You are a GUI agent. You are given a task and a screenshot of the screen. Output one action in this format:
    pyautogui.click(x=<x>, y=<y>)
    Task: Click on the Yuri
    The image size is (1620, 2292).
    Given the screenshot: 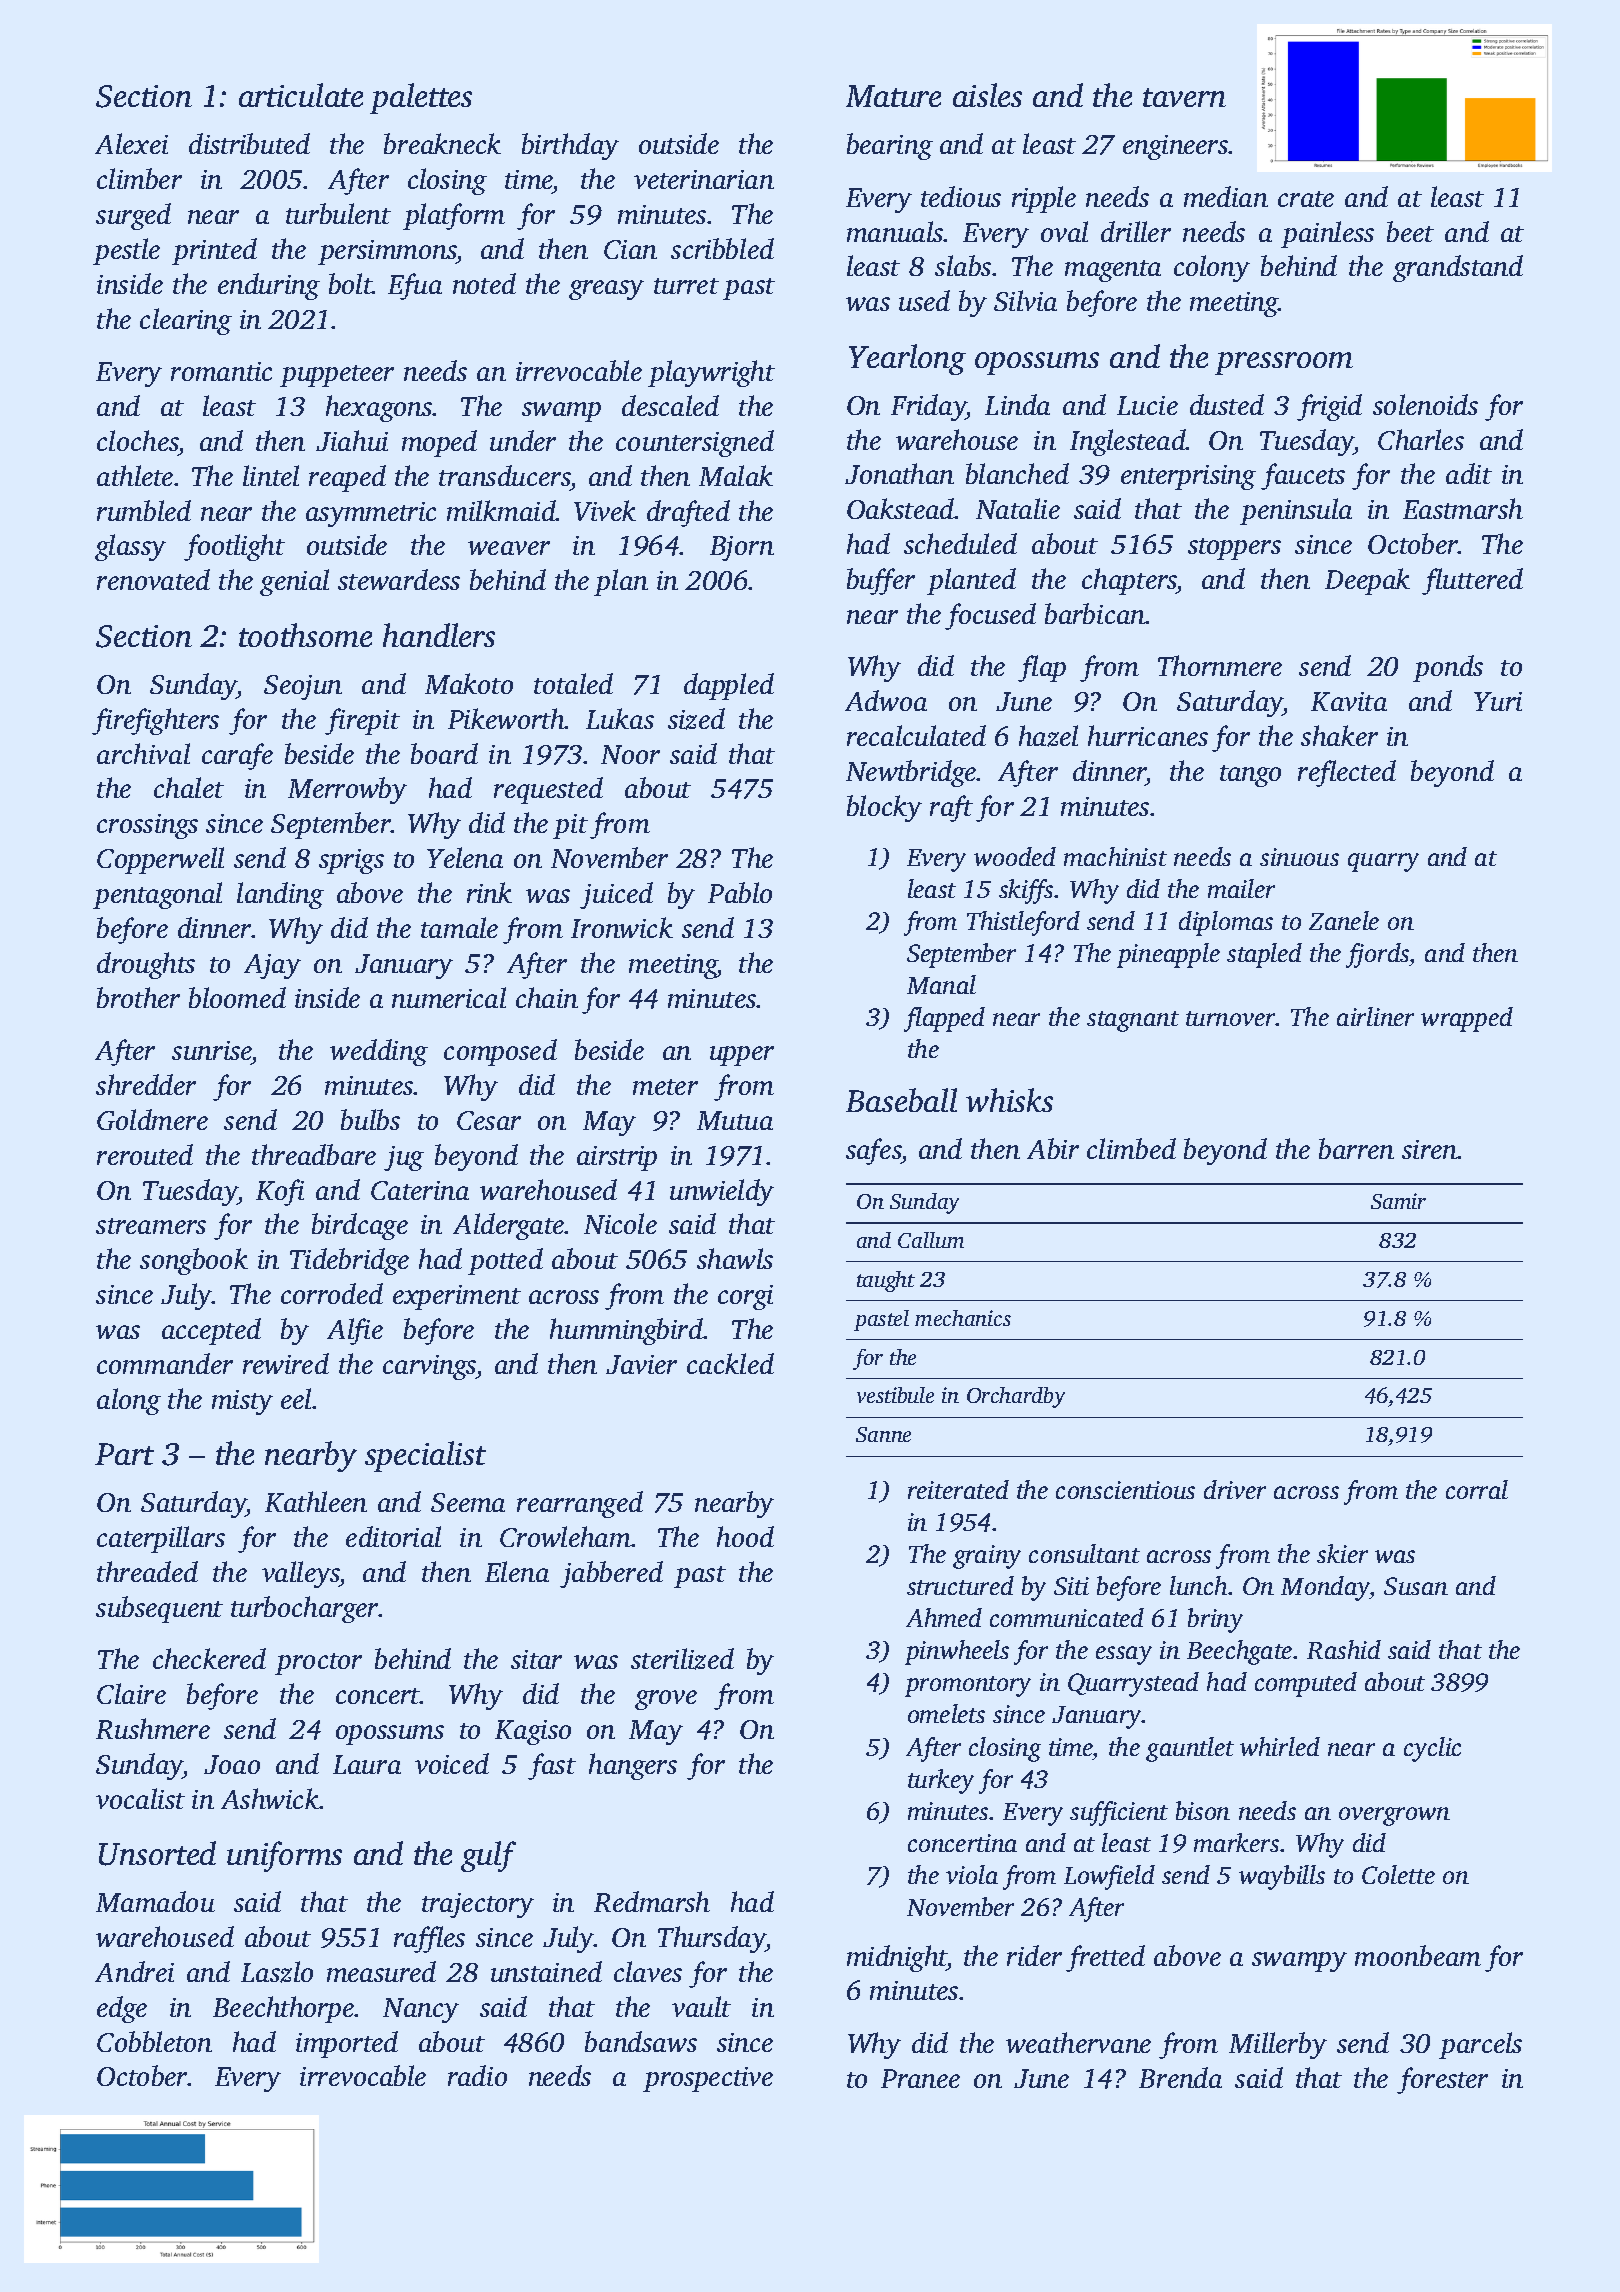 What is the action you would take?
    pyautogui.click(x=1498, y=701)
